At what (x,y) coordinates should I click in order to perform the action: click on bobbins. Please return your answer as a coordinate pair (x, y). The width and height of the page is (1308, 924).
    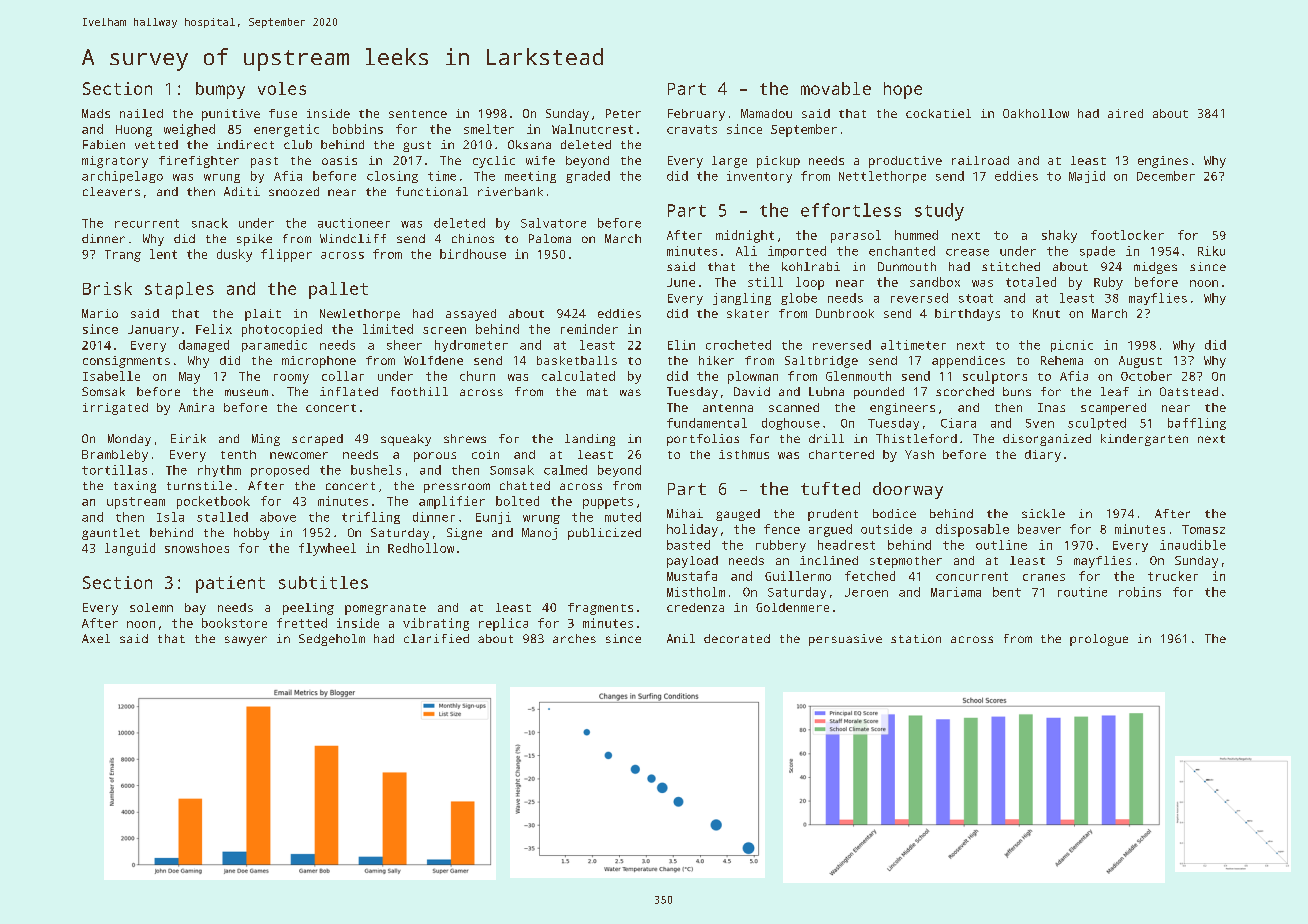
    Looking at the image, I should click on (358, 129).
